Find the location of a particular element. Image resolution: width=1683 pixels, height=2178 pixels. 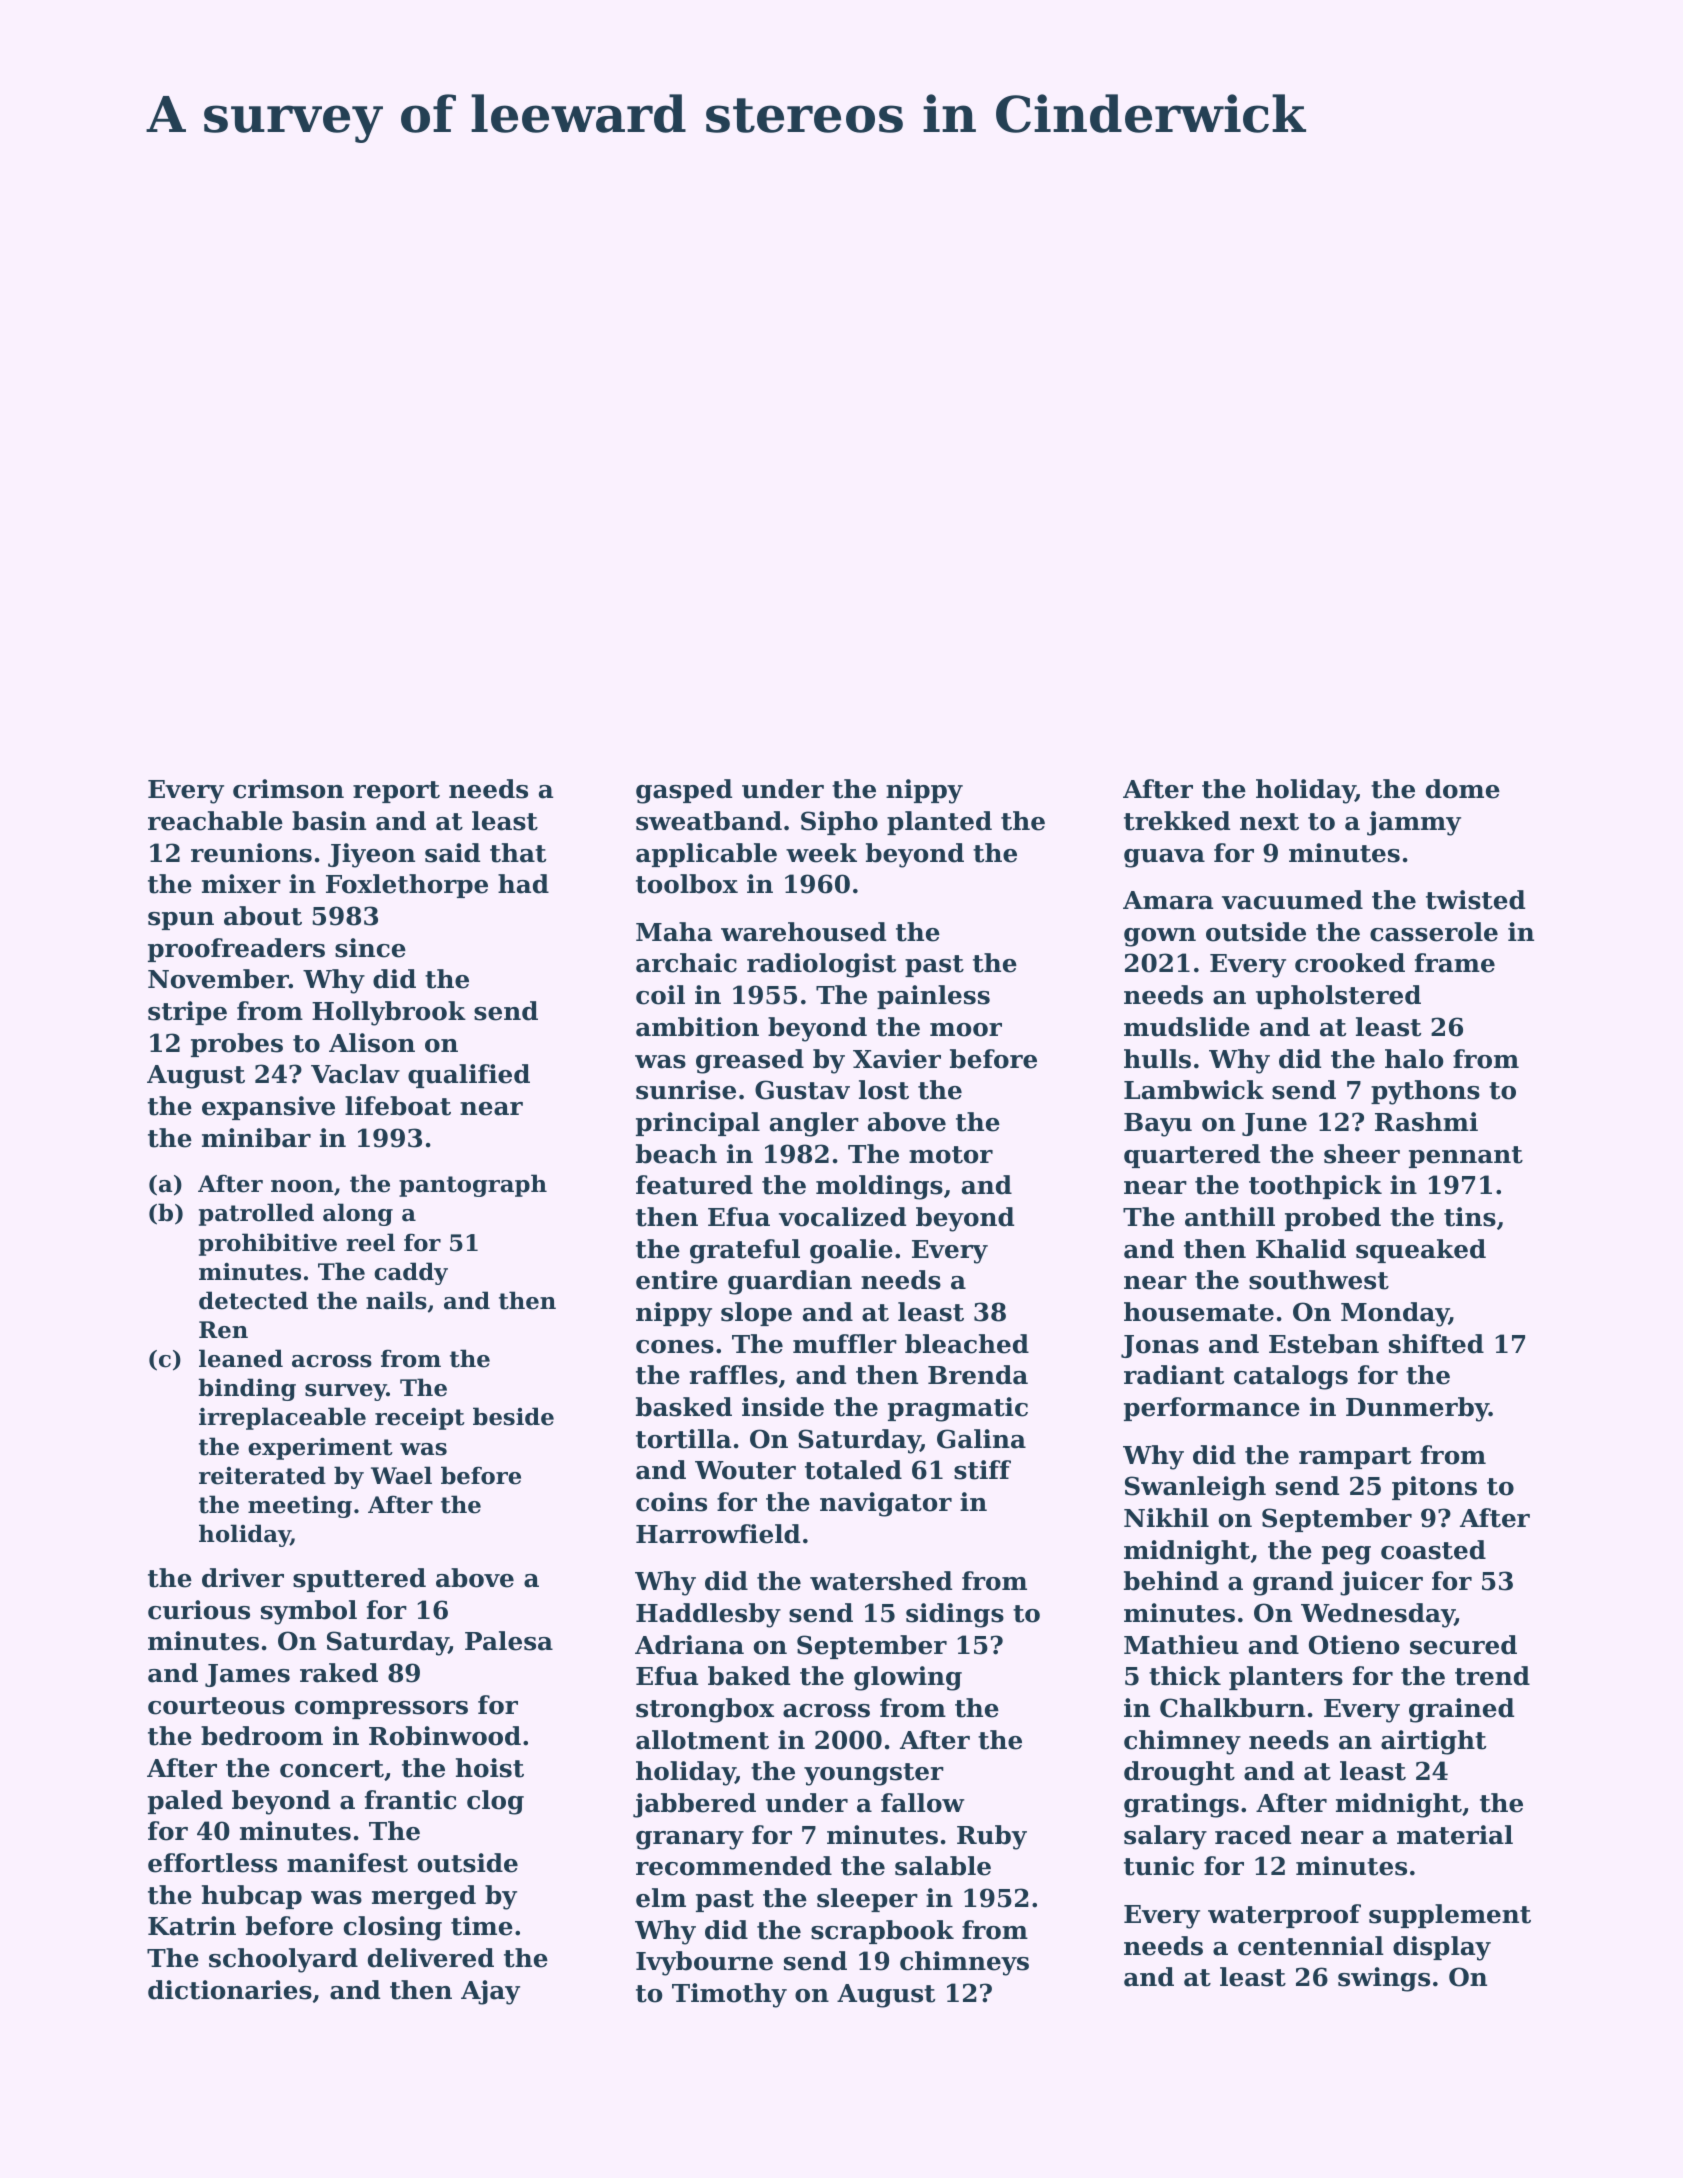

nails is located at coordinates (396, 1300).
